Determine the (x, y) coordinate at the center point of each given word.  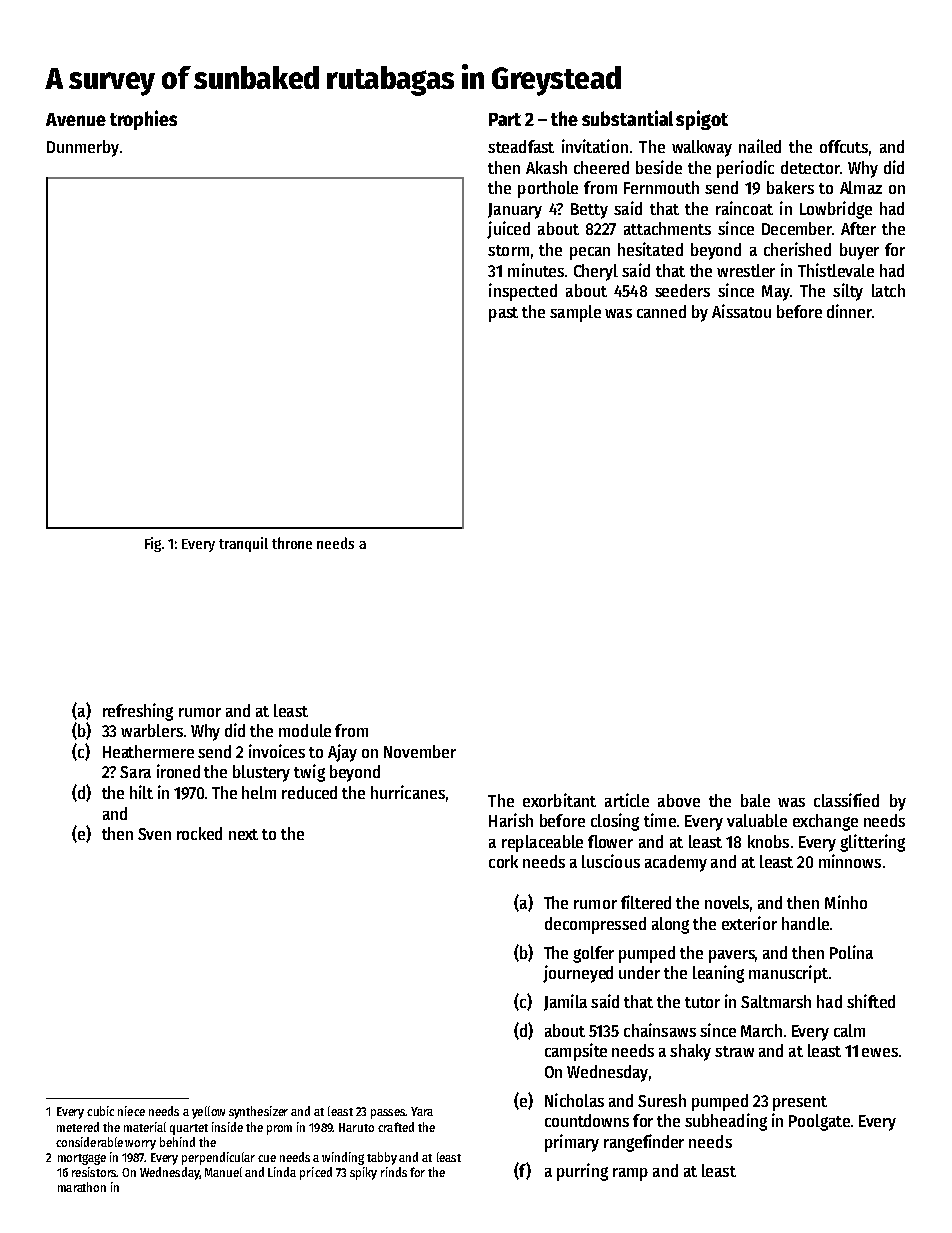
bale (755, 800)
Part (505, 119)
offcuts (844, 146)
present (800, 1103)
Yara (422, 1111)
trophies (143, 120)
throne (292, 543)
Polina (851, 952)
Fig (153, 544)
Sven (154, 834)
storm (508, 250)
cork (503, 861)
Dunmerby (83, 148)
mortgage (82, 1159)
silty (848, 292)
